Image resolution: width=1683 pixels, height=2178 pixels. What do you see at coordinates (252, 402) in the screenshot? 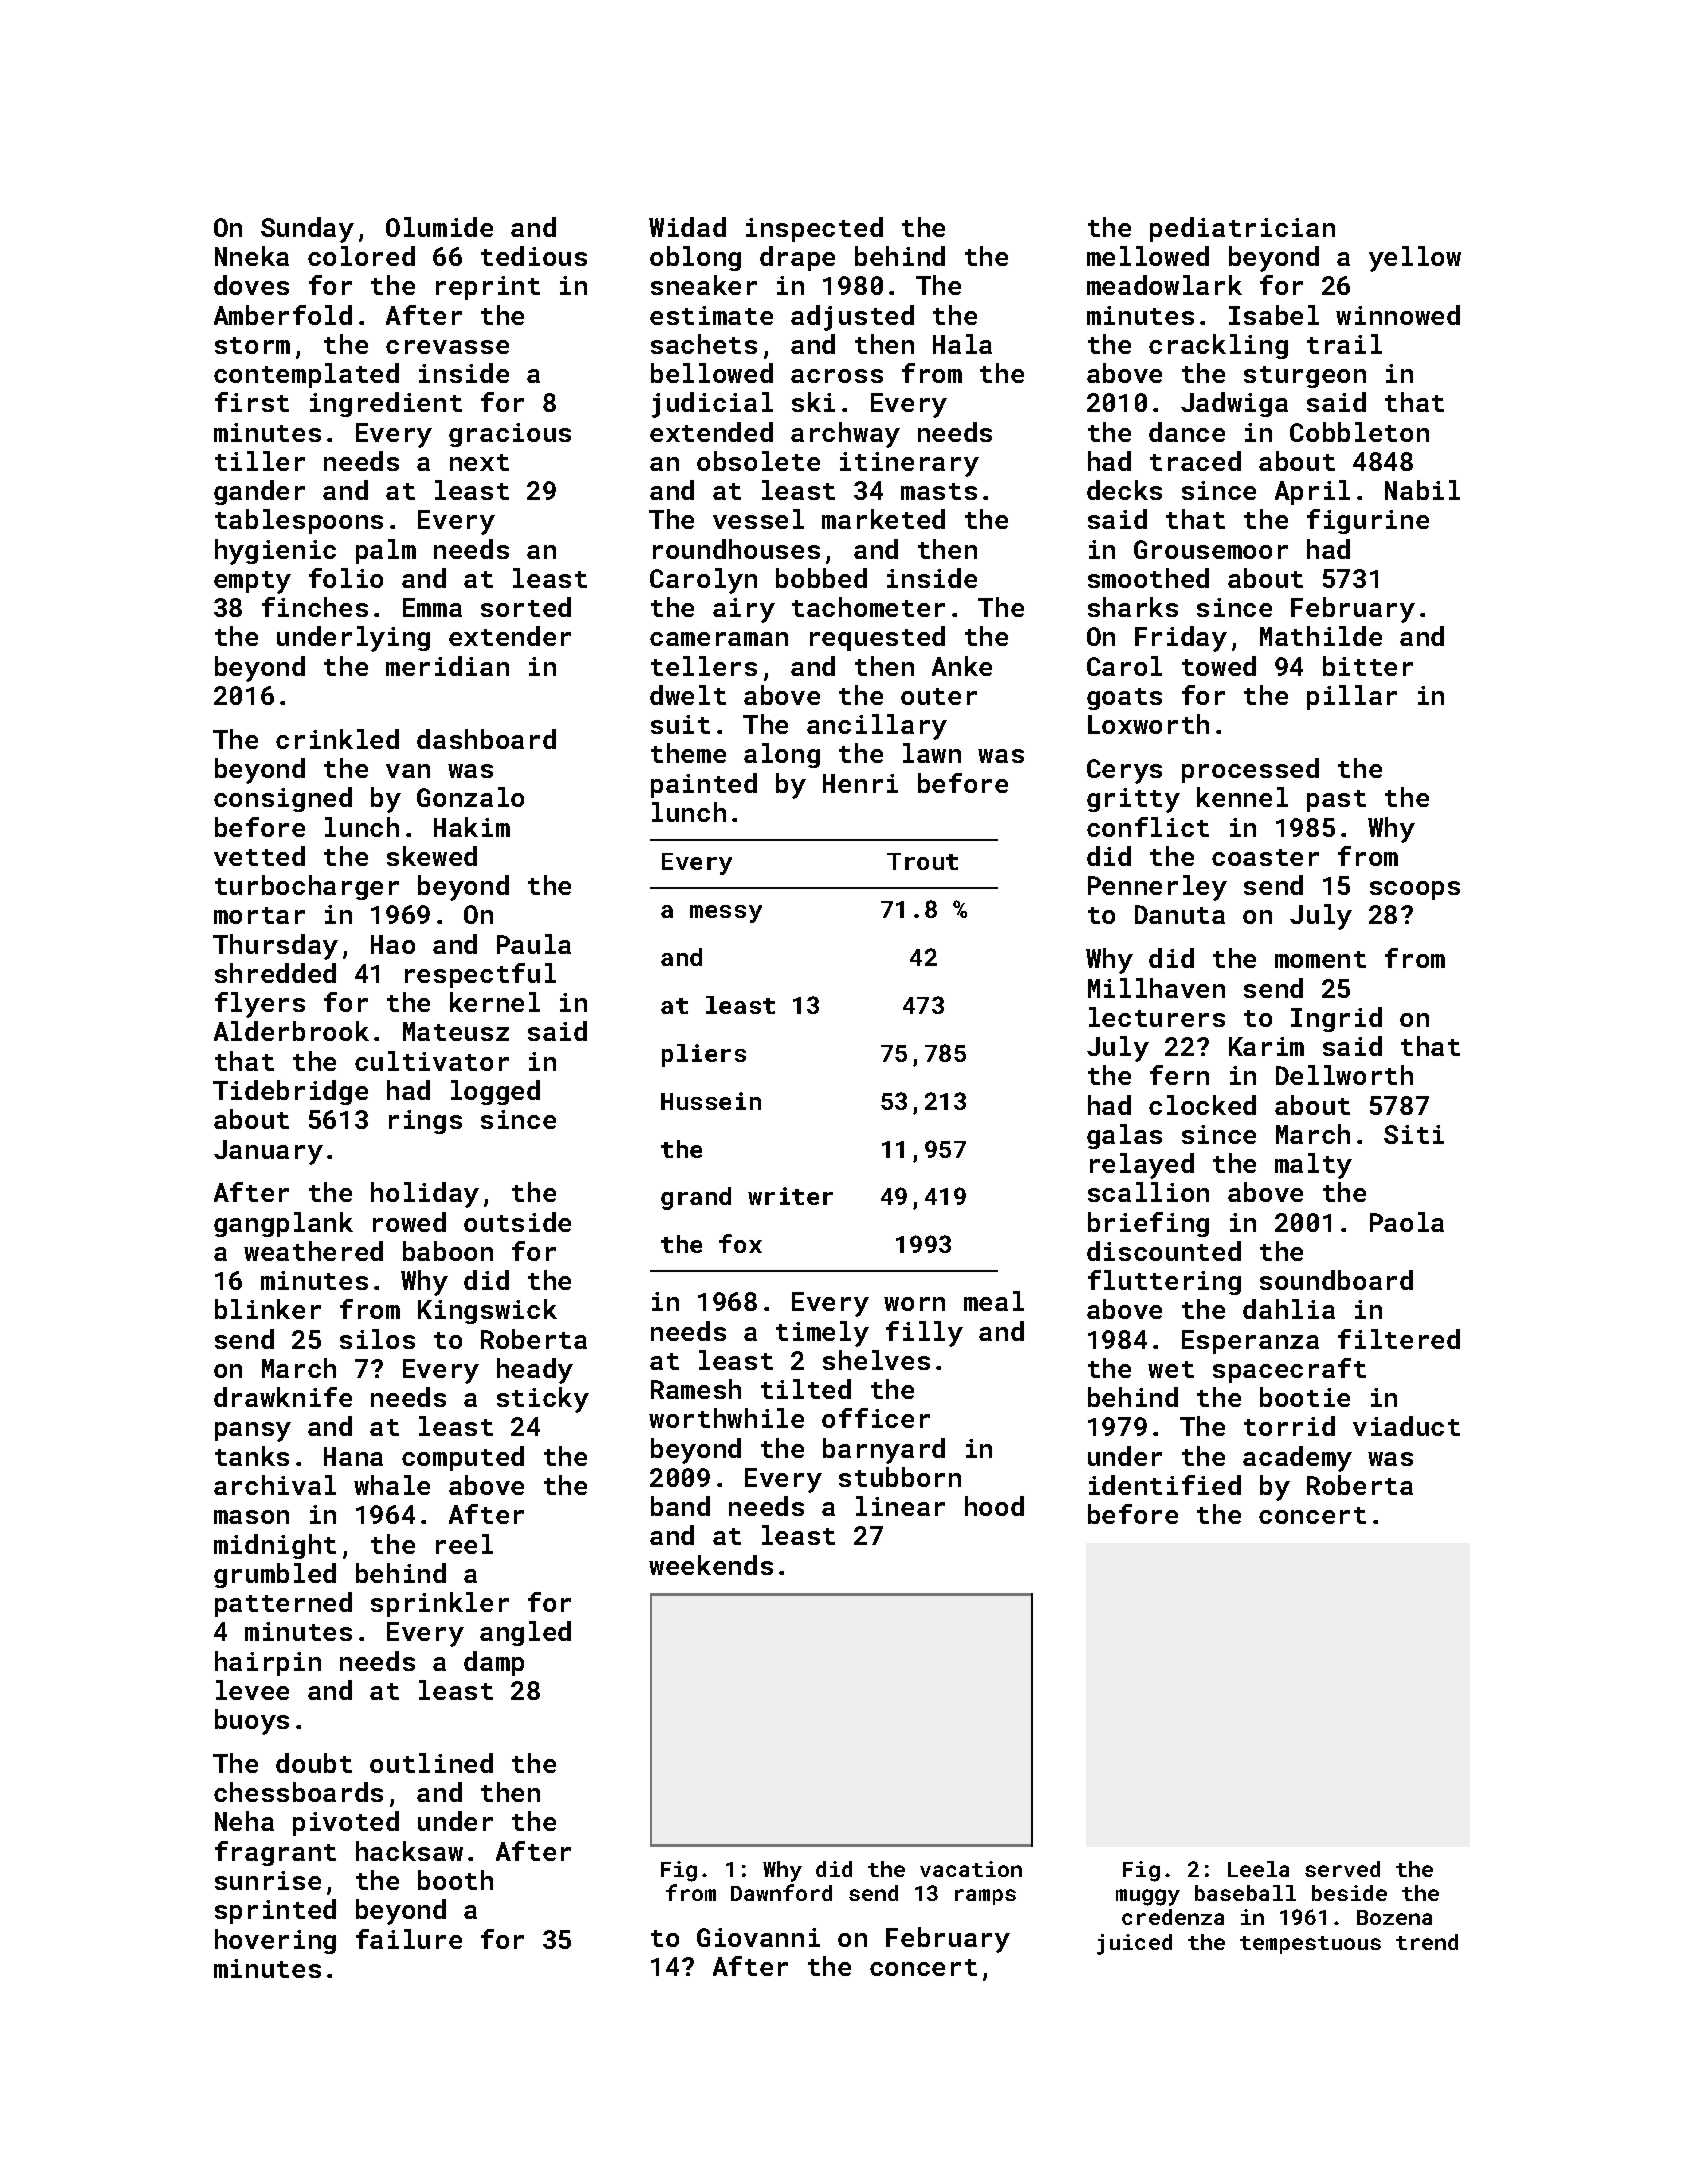
I see `first` at bounding box center [252, 402].
